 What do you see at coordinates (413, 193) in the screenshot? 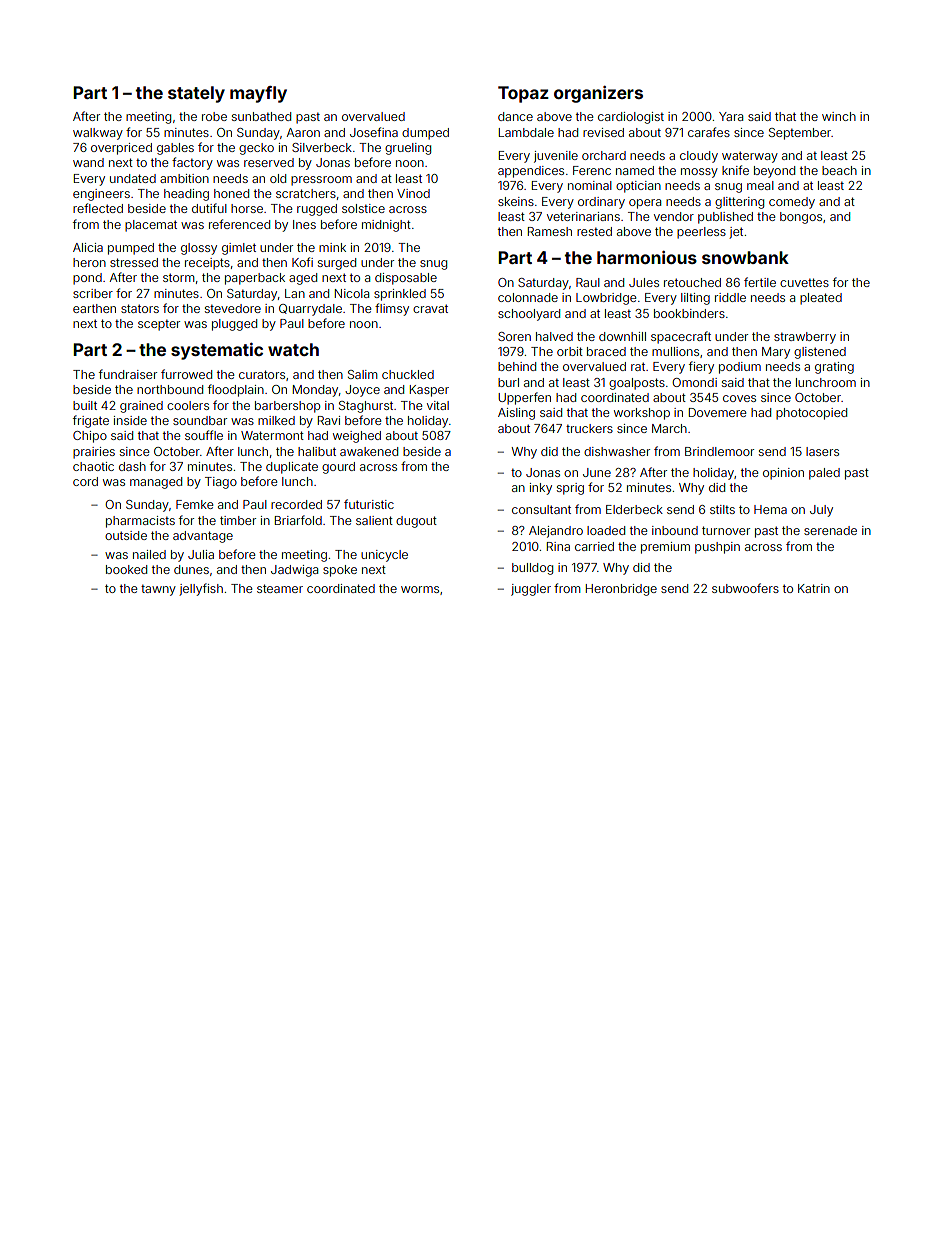
I see `Vinod` at bounding box center [413, 193].
